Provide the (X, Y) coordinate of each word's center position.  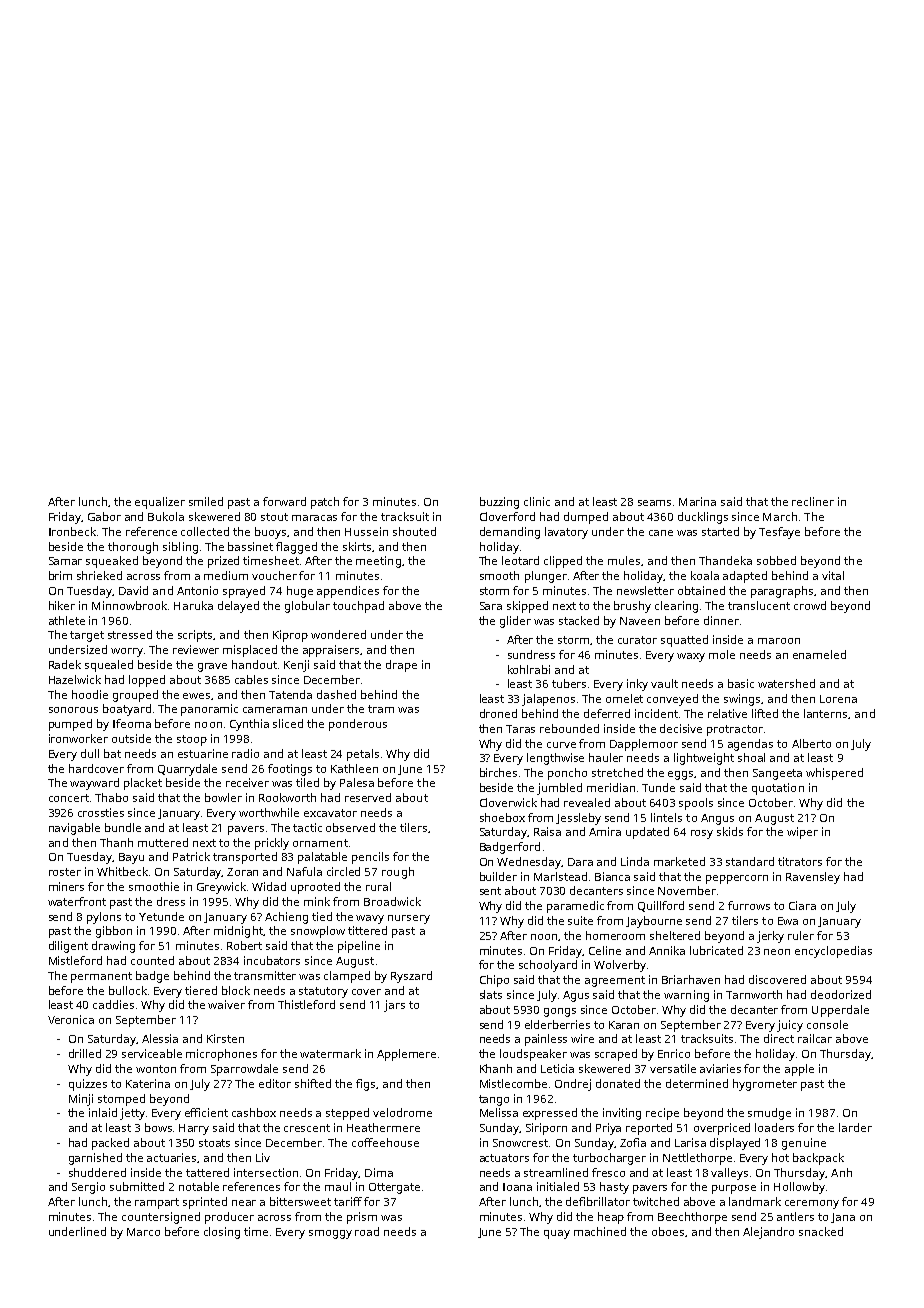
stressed (130, 634)
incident (656, 713)
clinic (537, 501)
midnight (238, 932)
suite (580, 920)
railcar (815, 1038)
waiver (226, 1004)
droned (498, 713)
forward (284, 501)
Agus (576, 996)
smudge (769, 1114)
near (244, 1203)
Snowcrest (520, 1143)
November (687, 890)
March (780, 516)
